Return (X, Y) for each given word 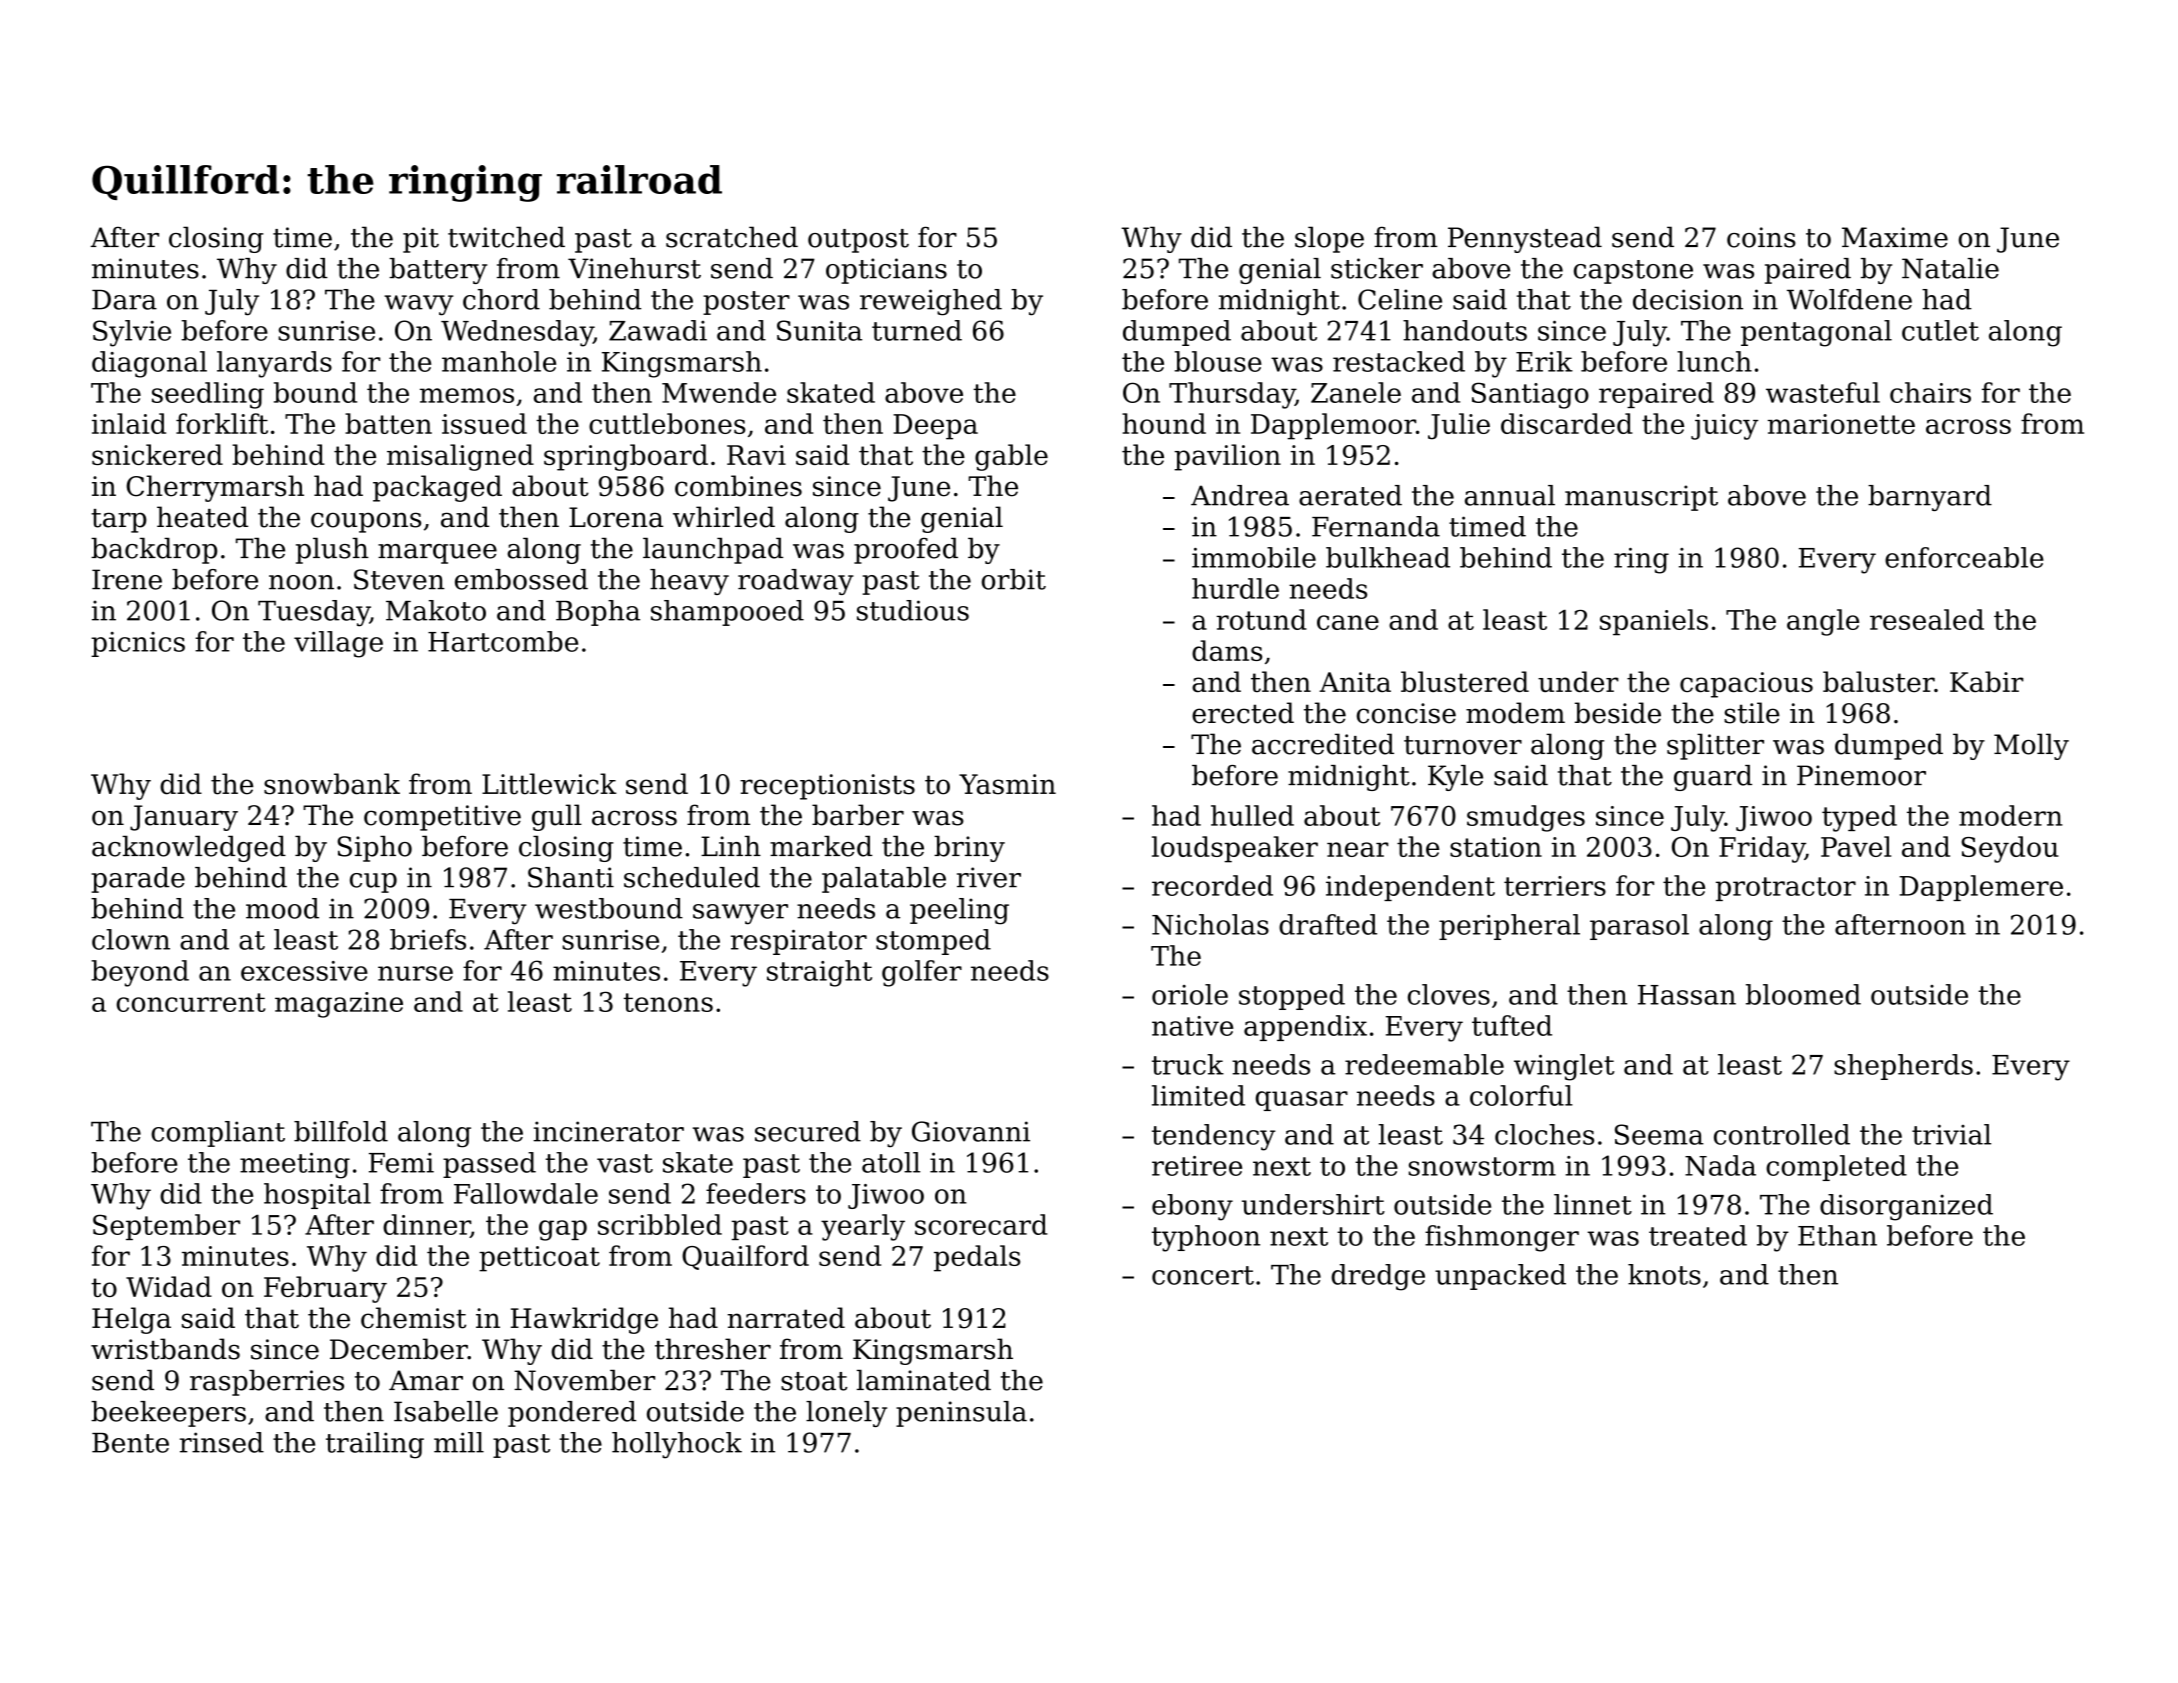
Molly (2031, 746)
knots (1664, 1274)
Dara (124, 300)
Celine (1400, 299)
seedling (208, 395)
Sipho (374, 849)
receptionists (827, 787)
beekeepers (168, 1414)
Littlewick (549, 784)
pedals (977, 1258)
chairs (1930, 392)
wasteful (1823, 392)
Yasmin (1007, 784)
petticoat (539, 1259)
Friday (1762, 849)
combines (738, 486)
